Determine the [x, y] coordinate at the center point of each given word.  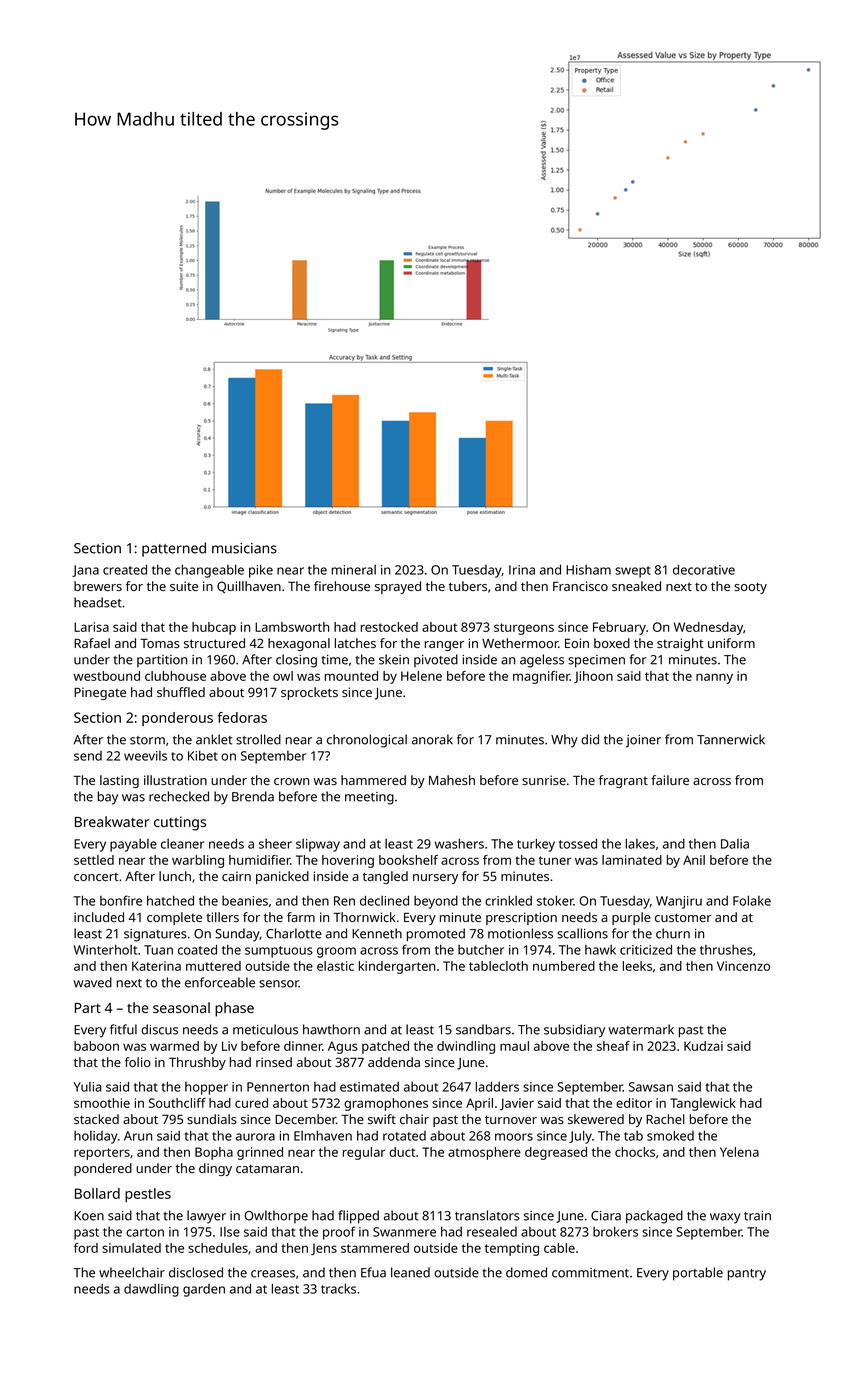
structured [214, 643]
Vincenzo [743, 966]
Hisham [588, 570]
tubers [468, 586]
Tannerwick [731, 739]
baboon [96, 1046]
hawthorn [331, 1029]
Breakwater [112, 821]
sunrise [544, 780]
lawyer [206, 1217]
